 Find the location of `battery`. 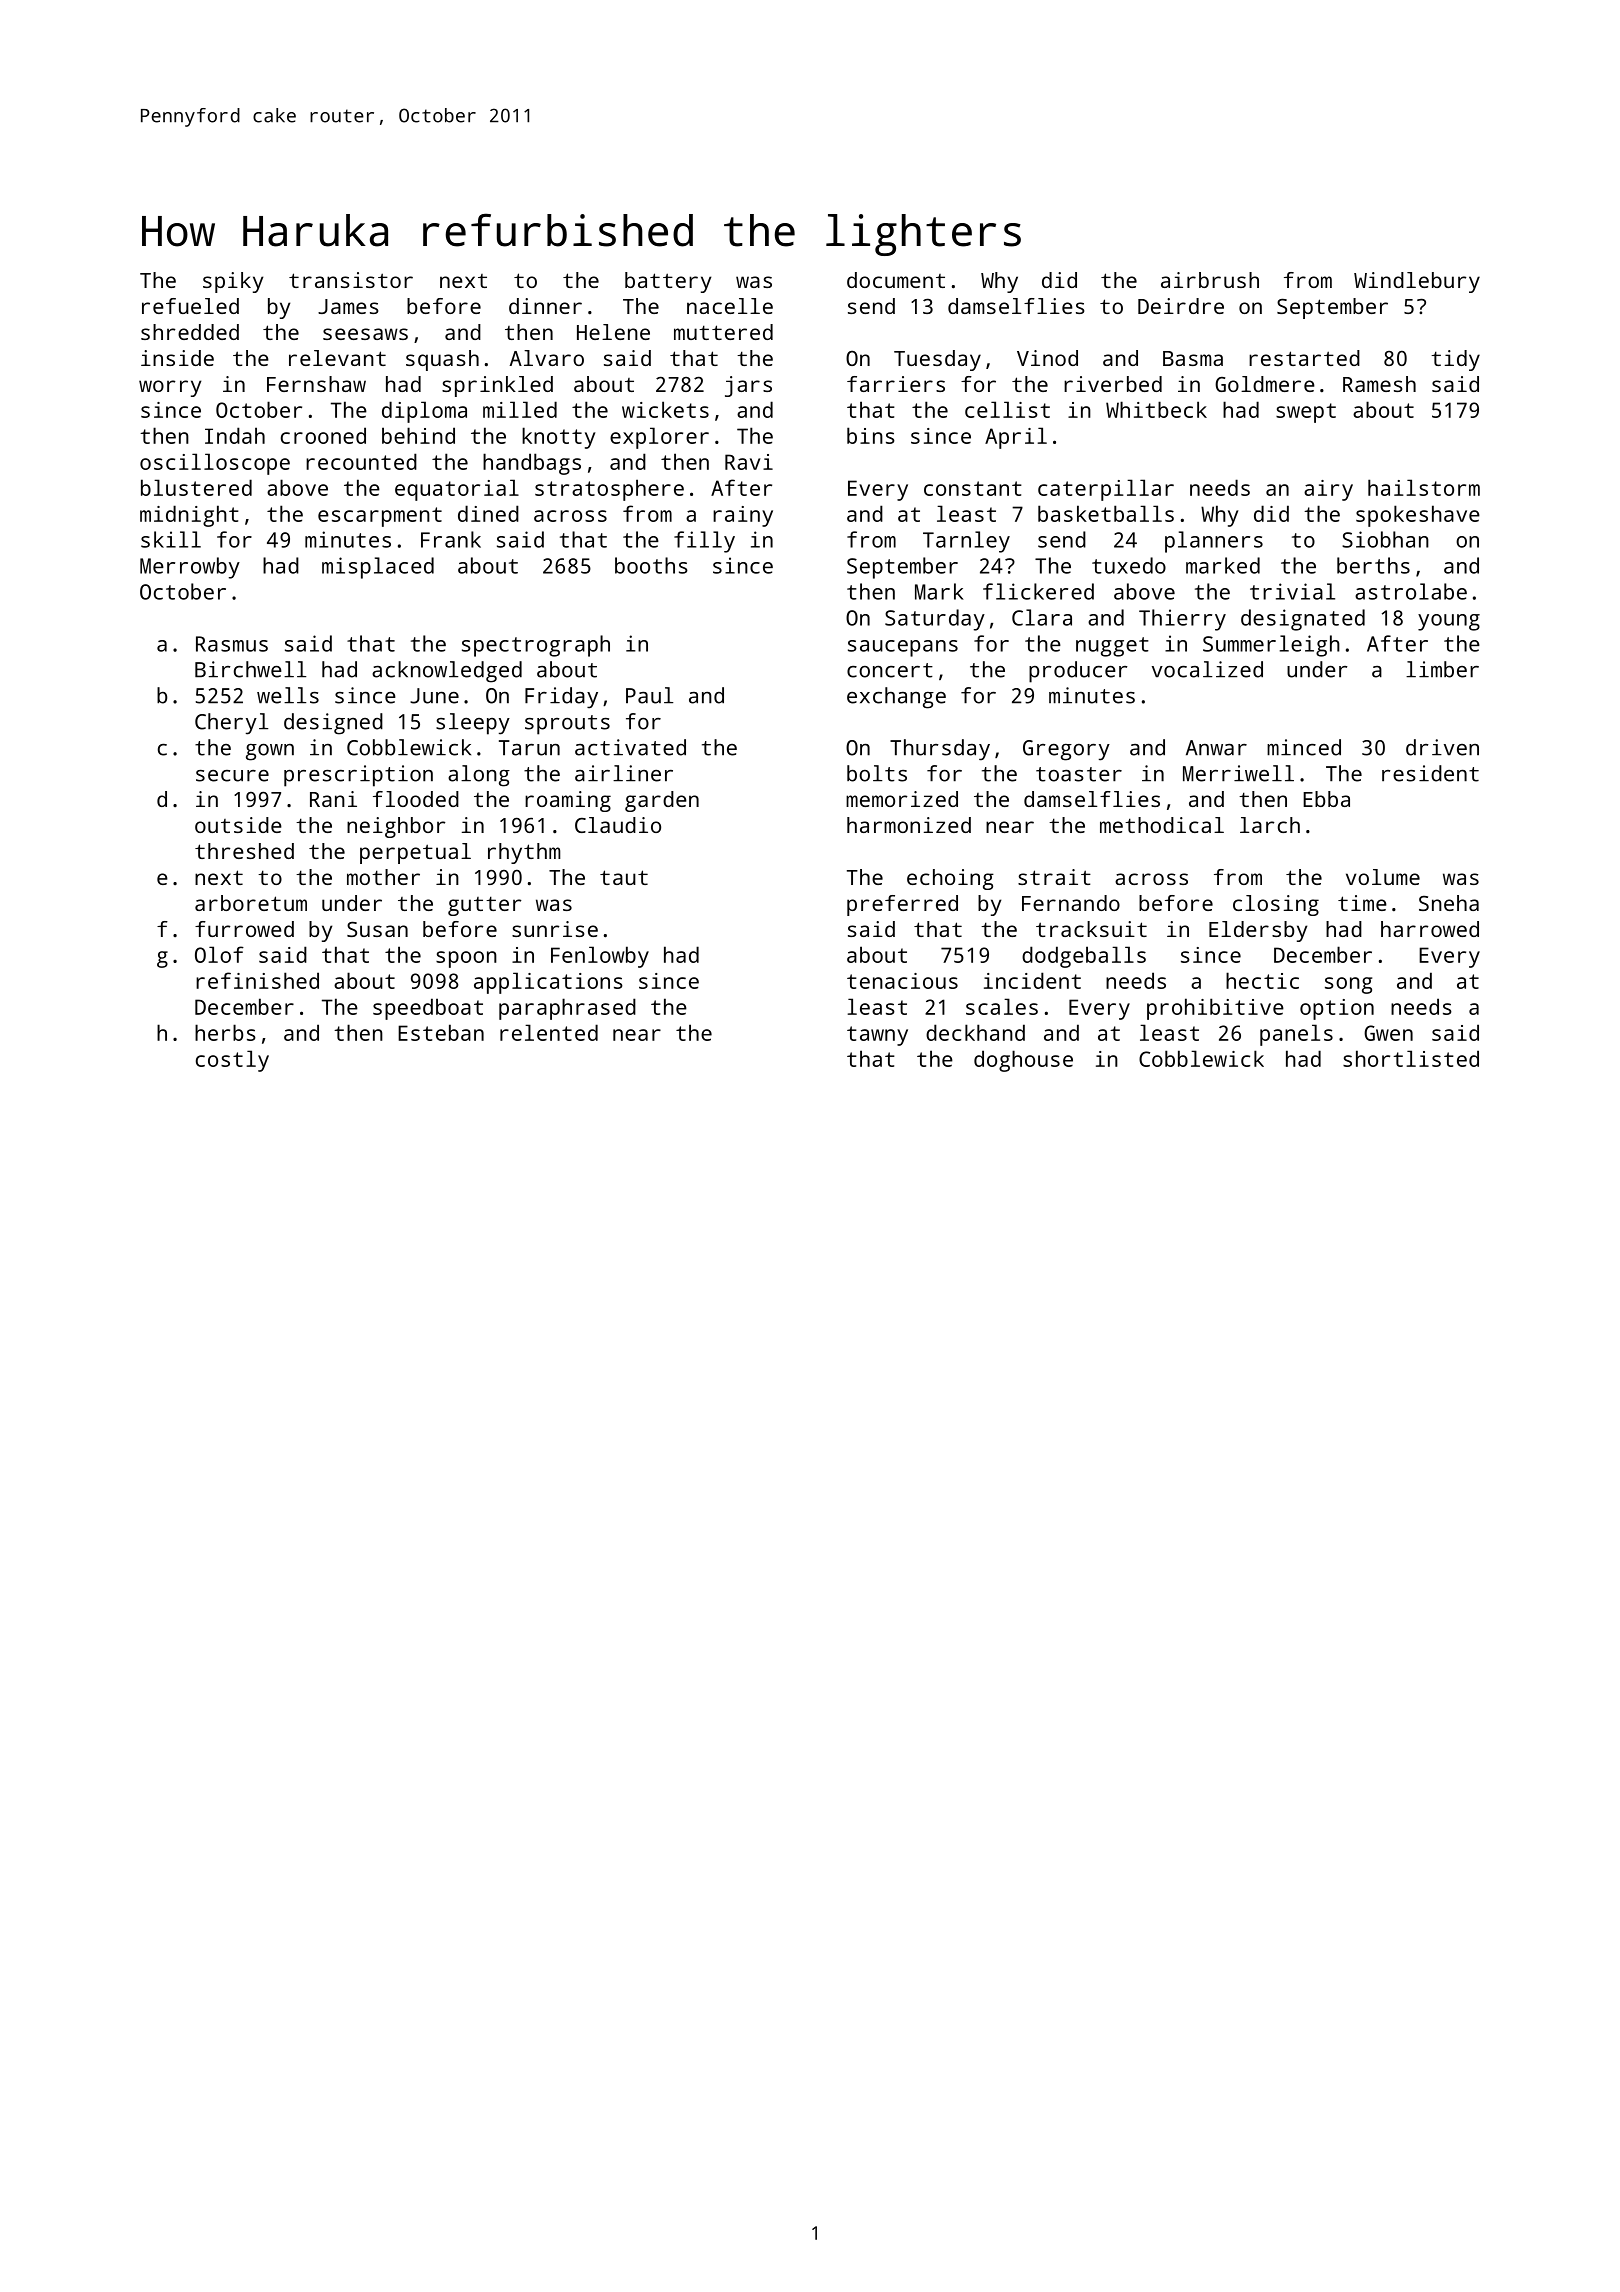

battery is located at coordinates (668, 282).
